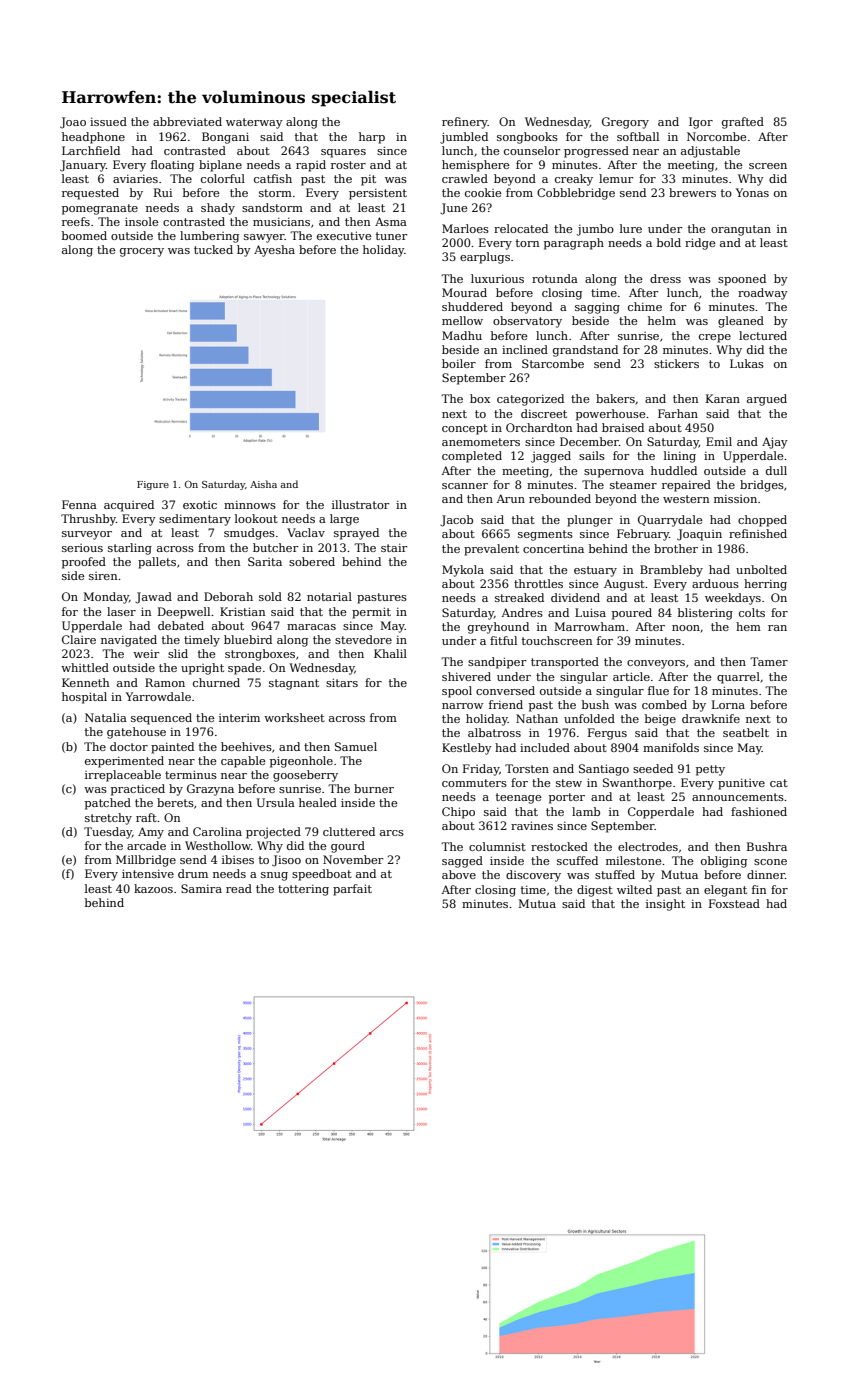 Image resolution: width=849 pixels, height=1400 pixels. Describe the element at coordinates (762, 521) in the page. I see `chopped` at that location.
